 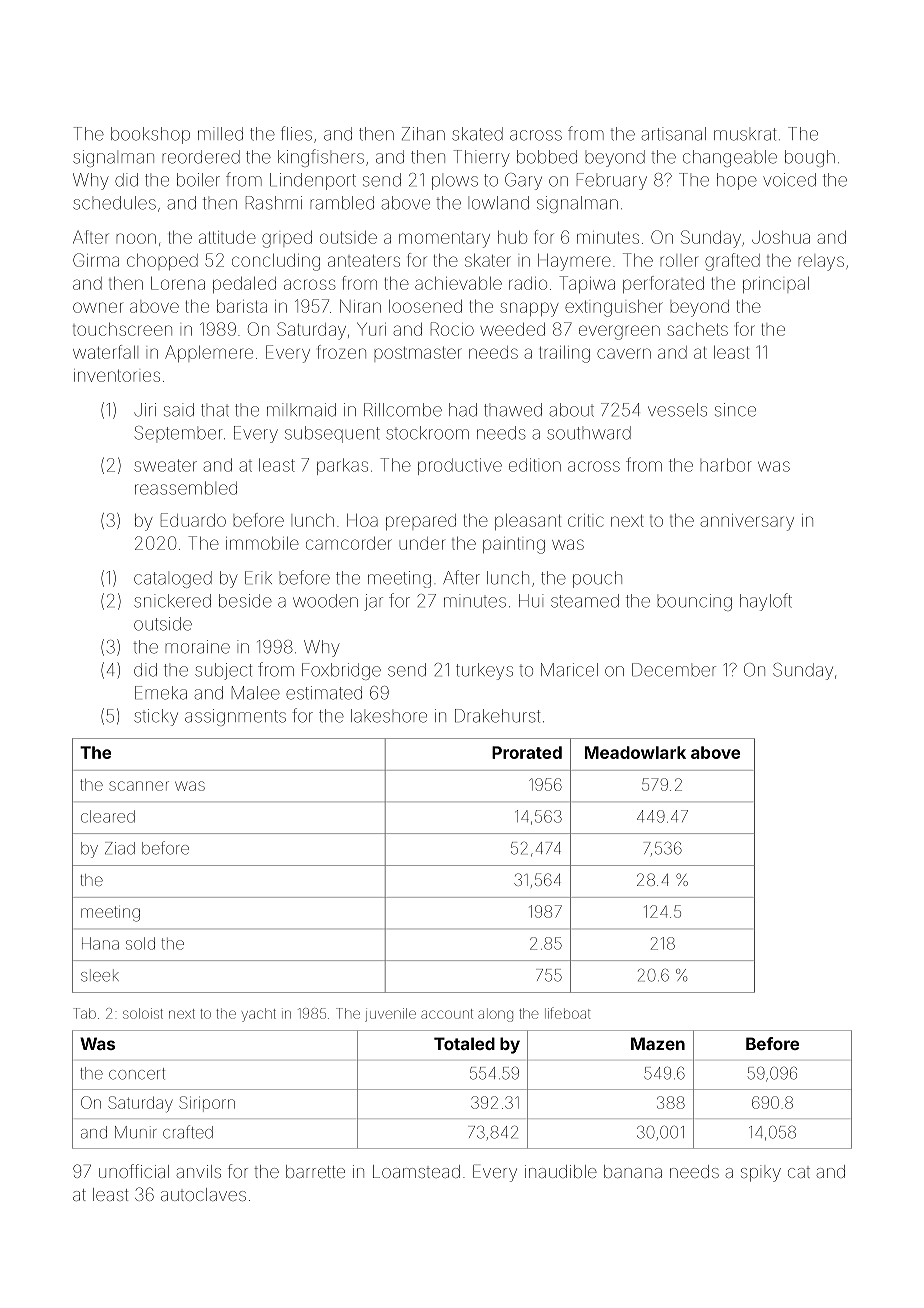 I want to click on Meadowlark, so click(x=635, y=752).
